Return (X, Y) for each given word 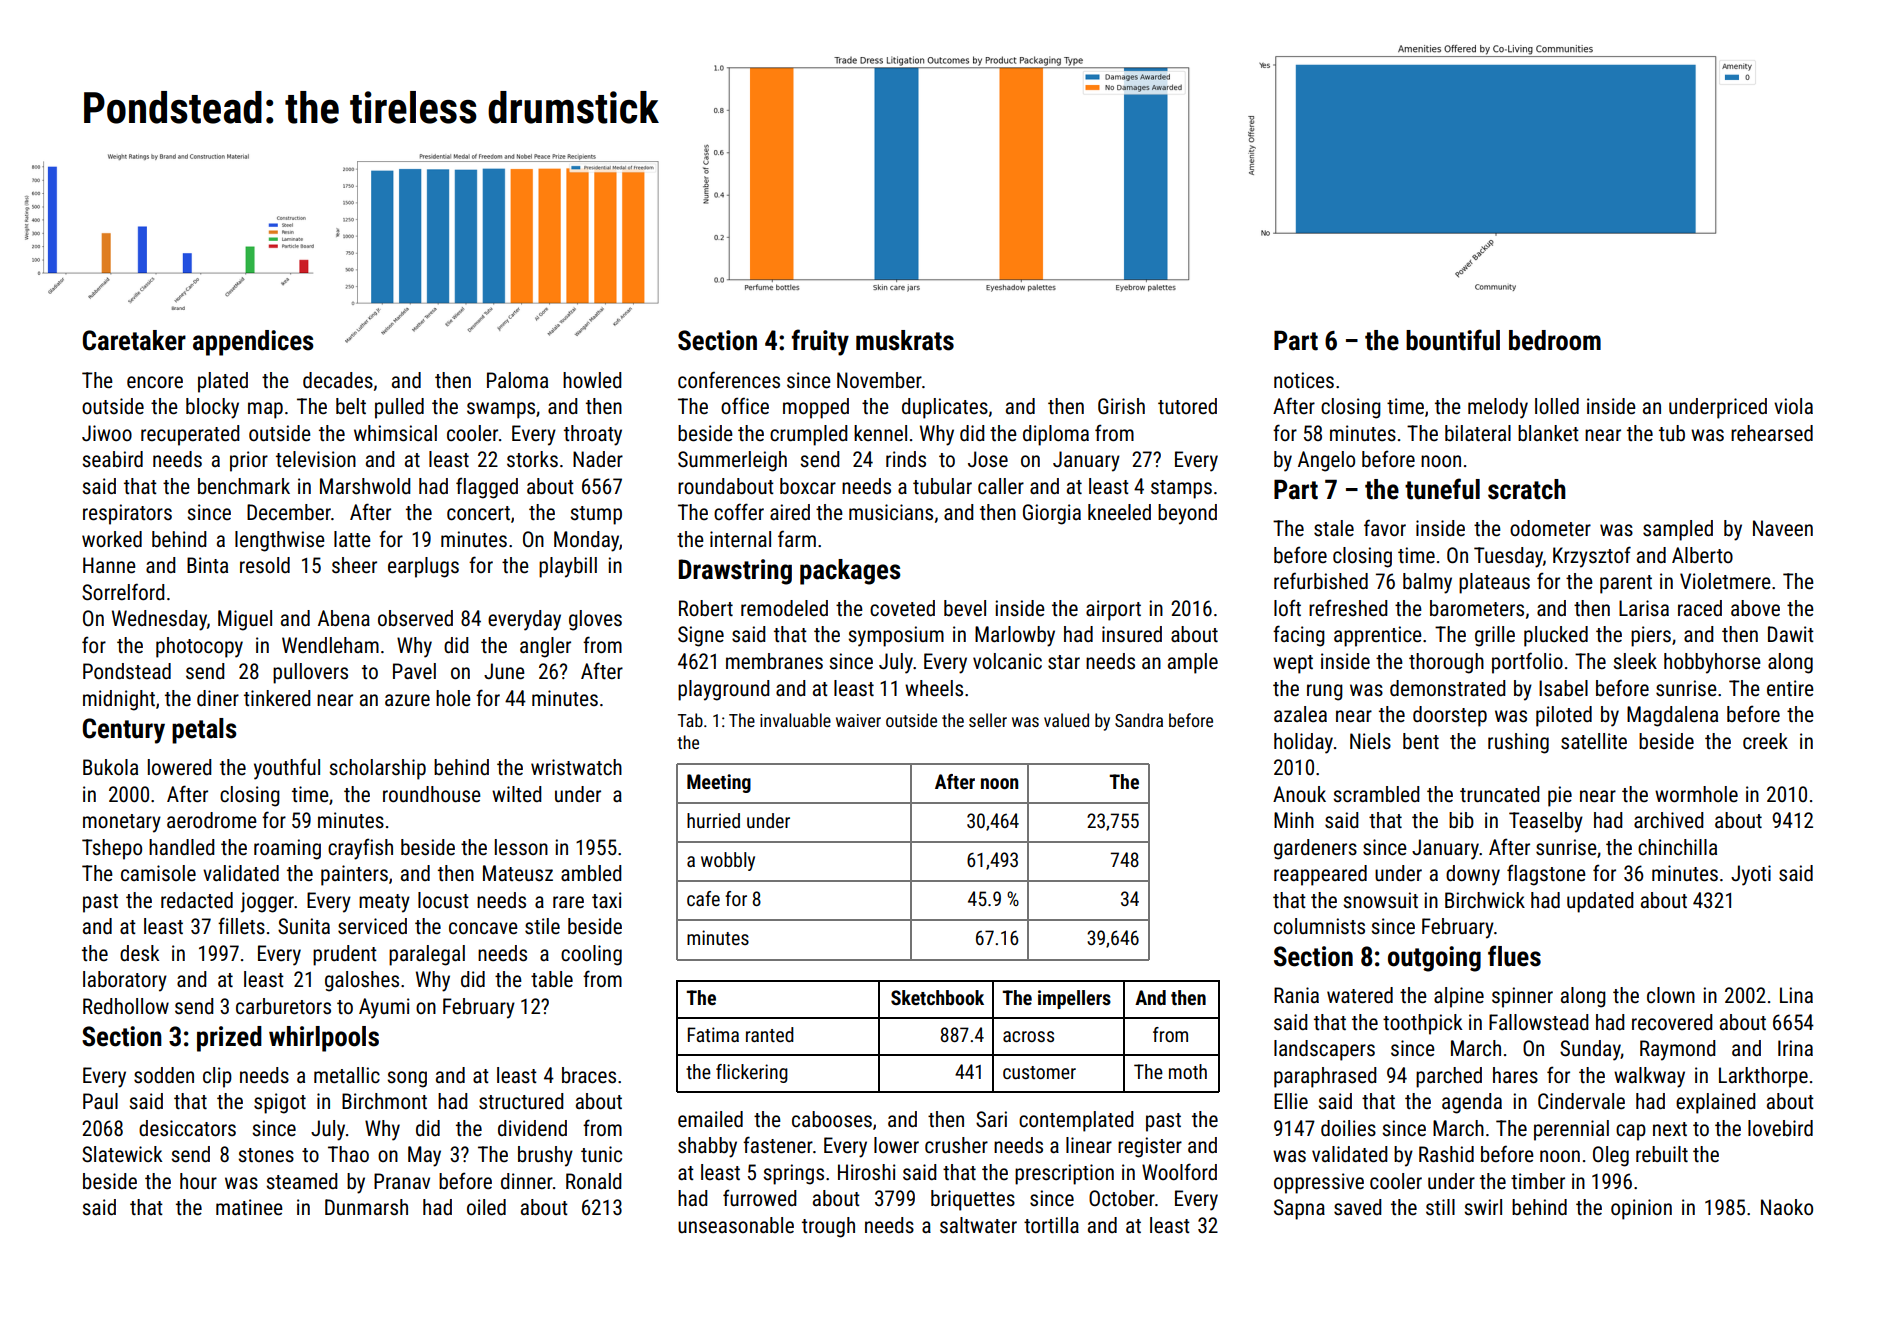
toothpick (1422, 1024)
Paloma (517, 380)
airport (1113, 610)
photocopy (199, 647)
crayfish (360, 849)
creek (1765, 741)
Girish (1121, 406)
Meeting (719, 783)
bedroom (1555, 340)
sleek (1635, 661)
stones (266, 1155)
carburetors (283, 1006)
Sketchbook (937, 997)
